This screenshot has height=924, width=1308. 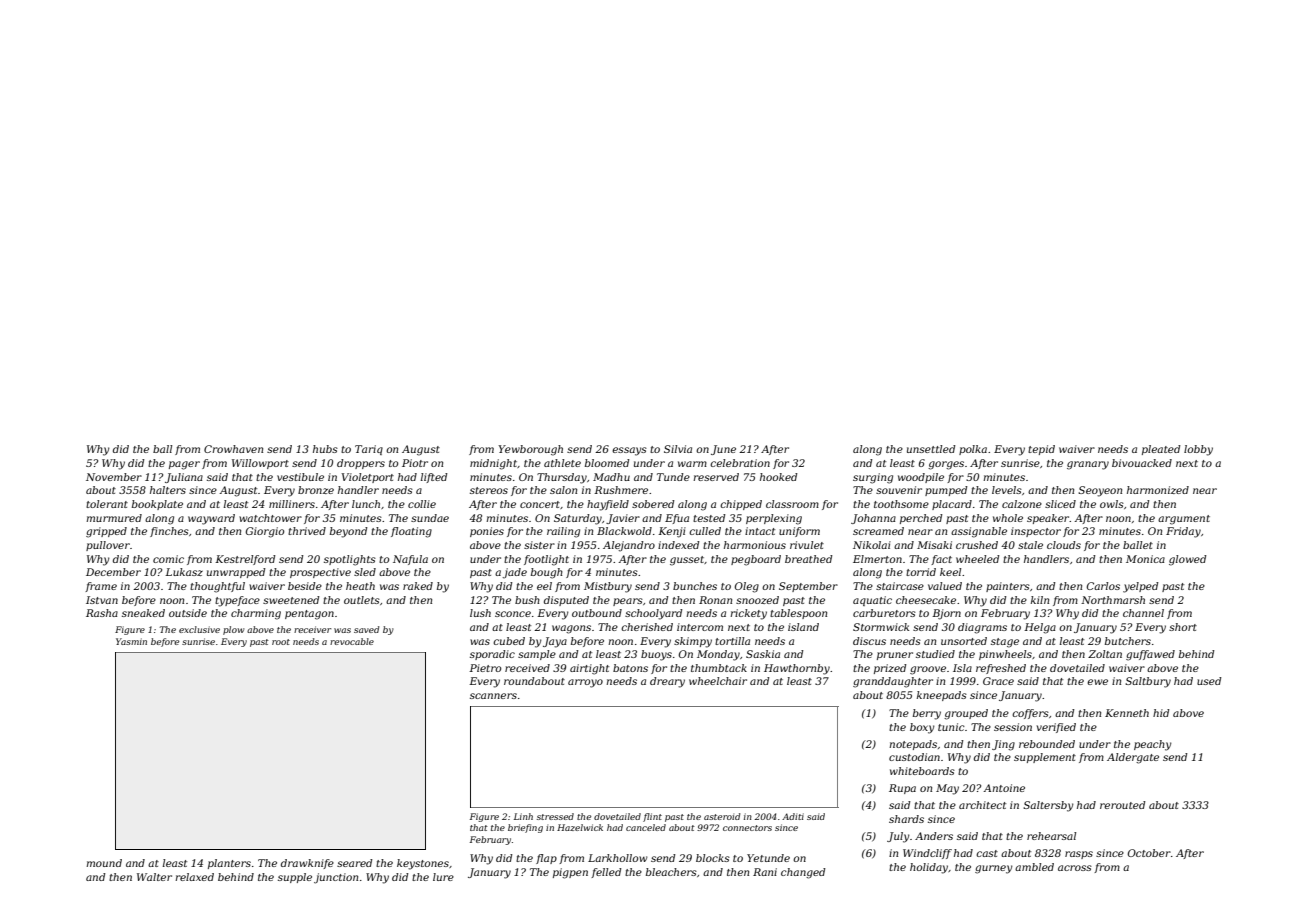 What do you see at coordinates (1183, 627) in the screenshot?
I see `short` at bounding box center [1183, 627].
